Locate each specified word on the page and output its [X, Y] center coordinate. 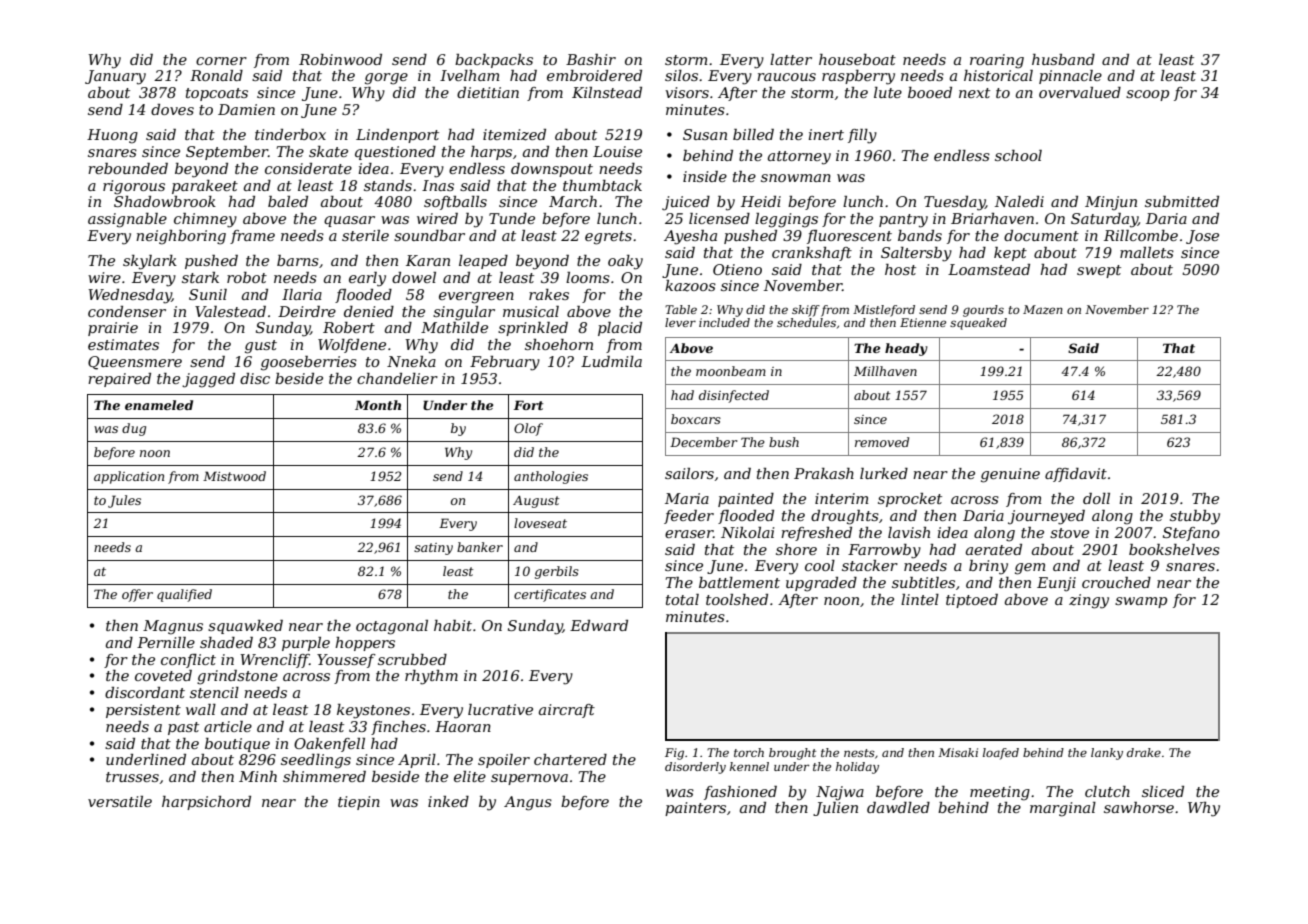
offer [137, 595]
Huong [112, 136]
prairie [113, 329]
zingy [1089, 601]
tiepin [359, 803]
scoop [1147, 95]
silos [681, 75]
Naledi [1019, 201]
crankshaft [812, 254]
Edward [599, 625]
